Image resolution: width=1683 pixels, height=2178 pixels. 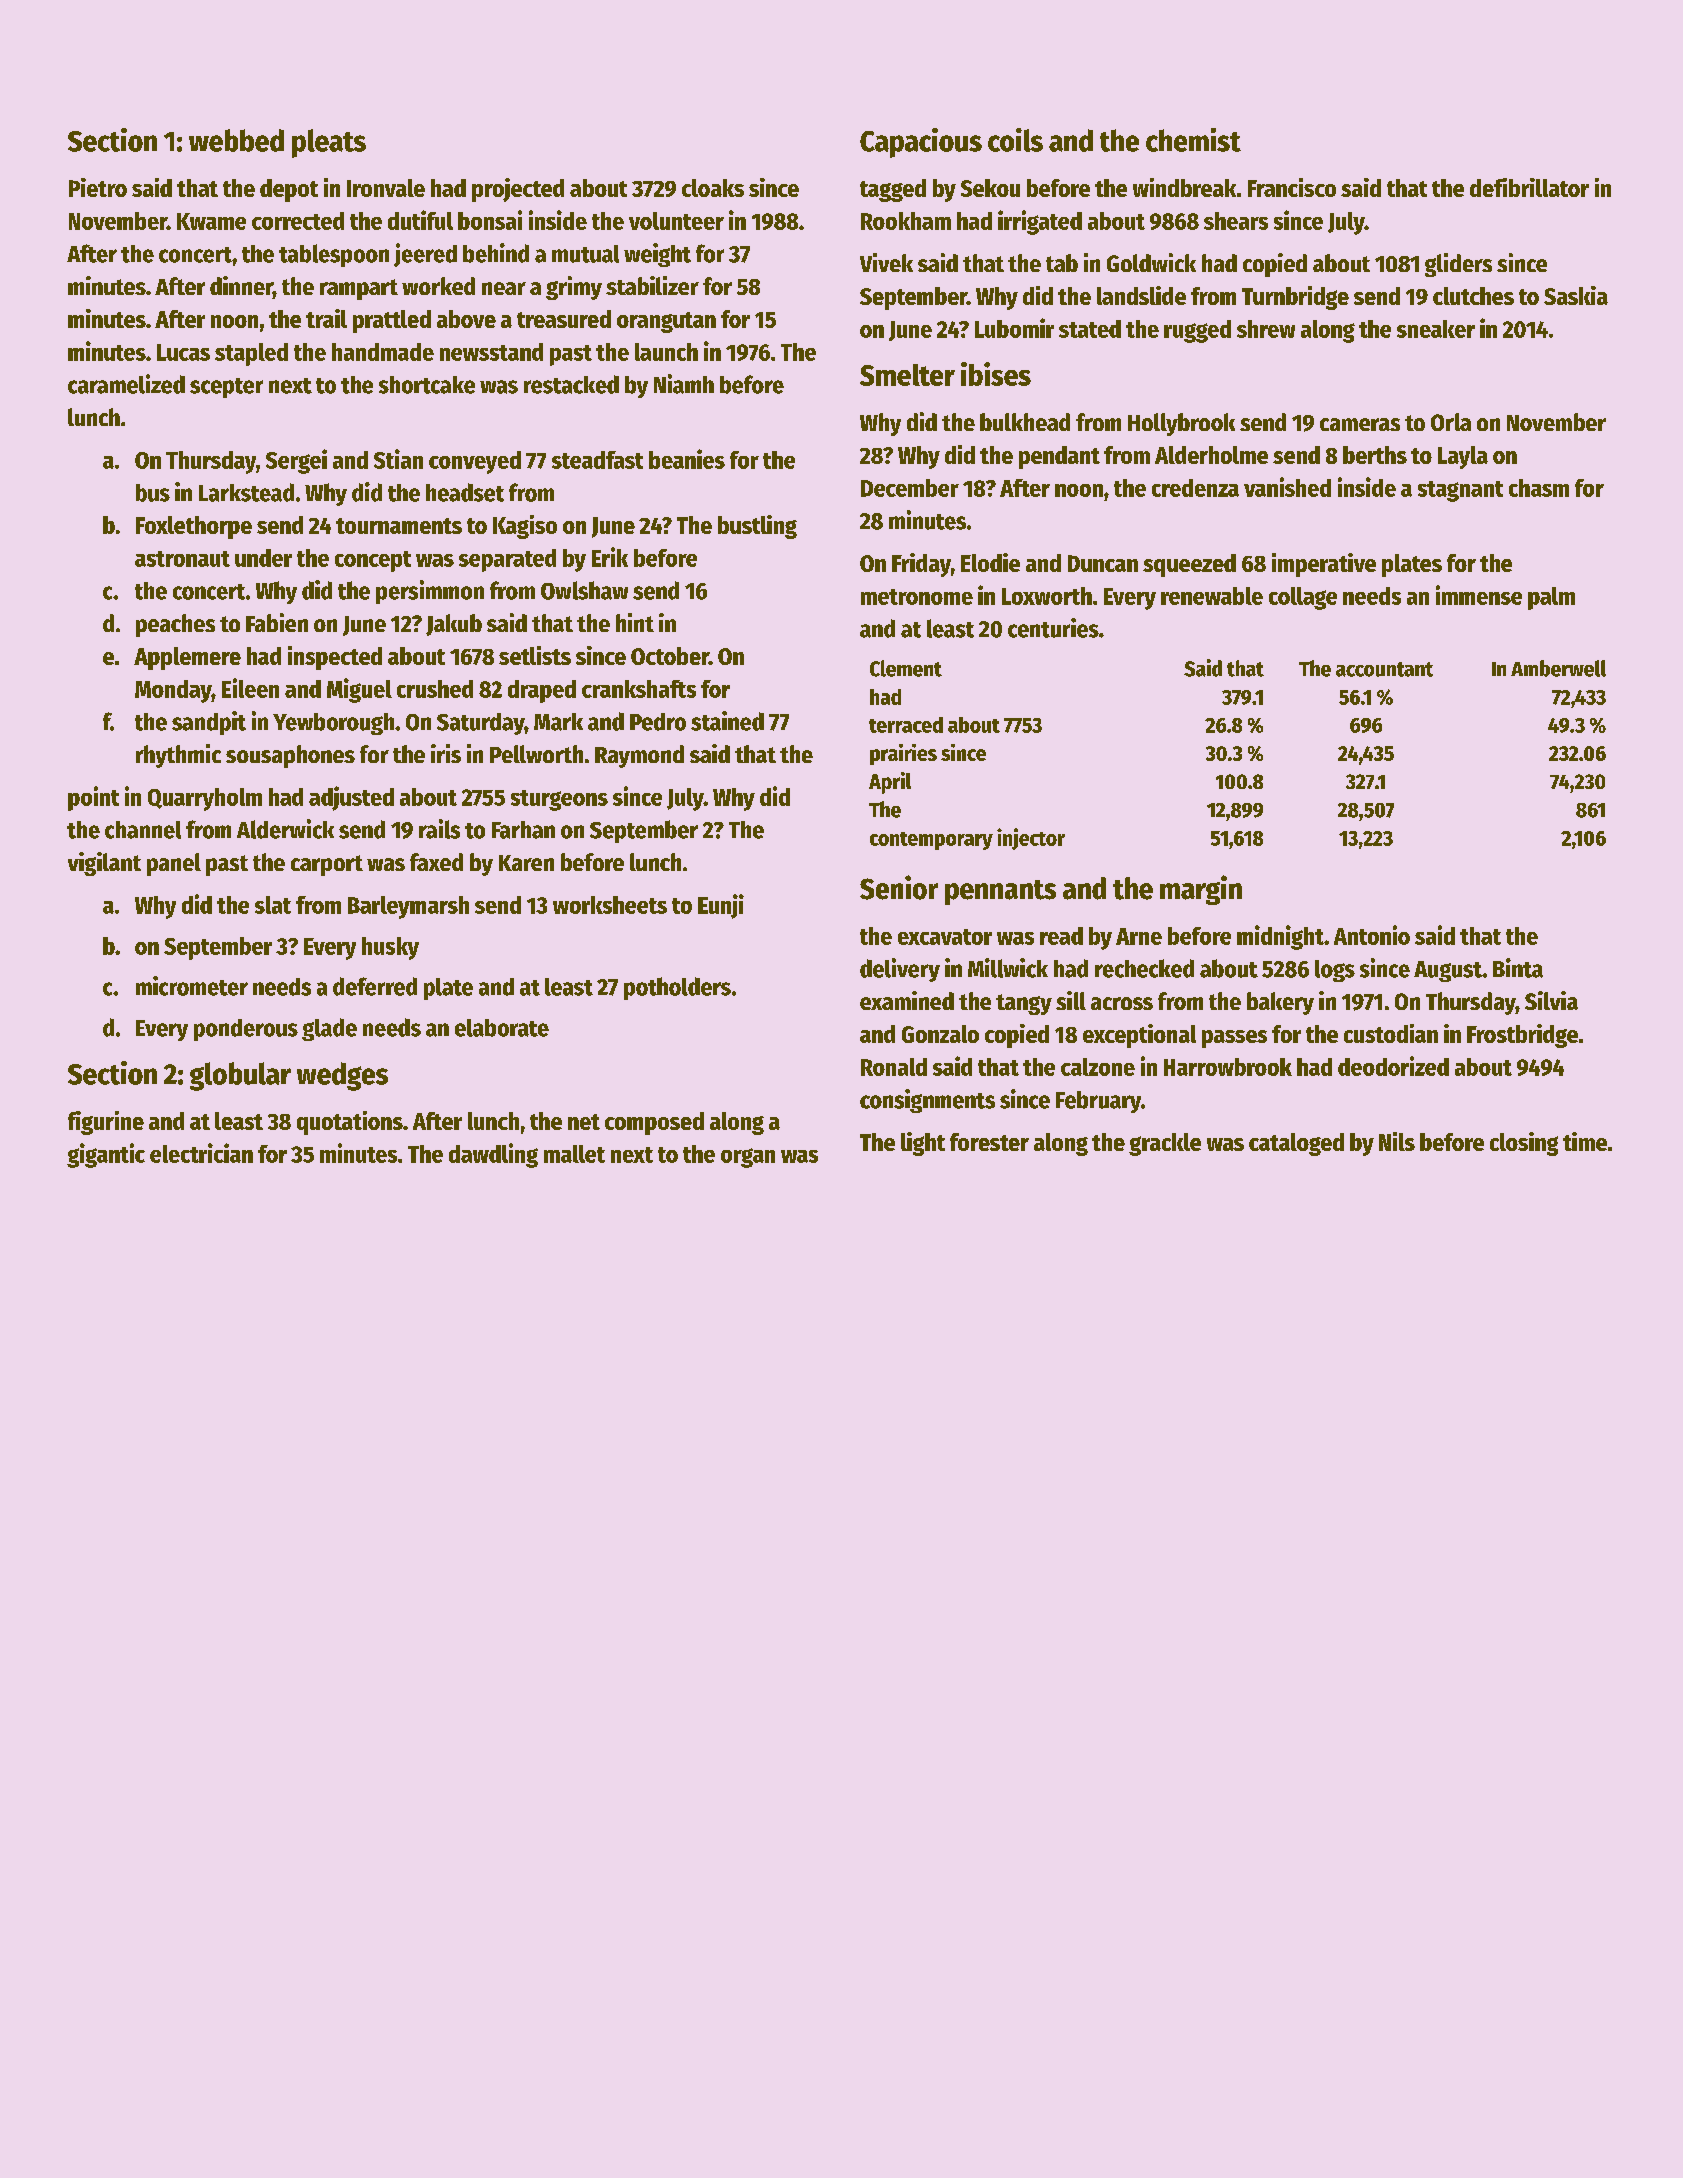 I want to click on August, so click(x=1448, y=971).
